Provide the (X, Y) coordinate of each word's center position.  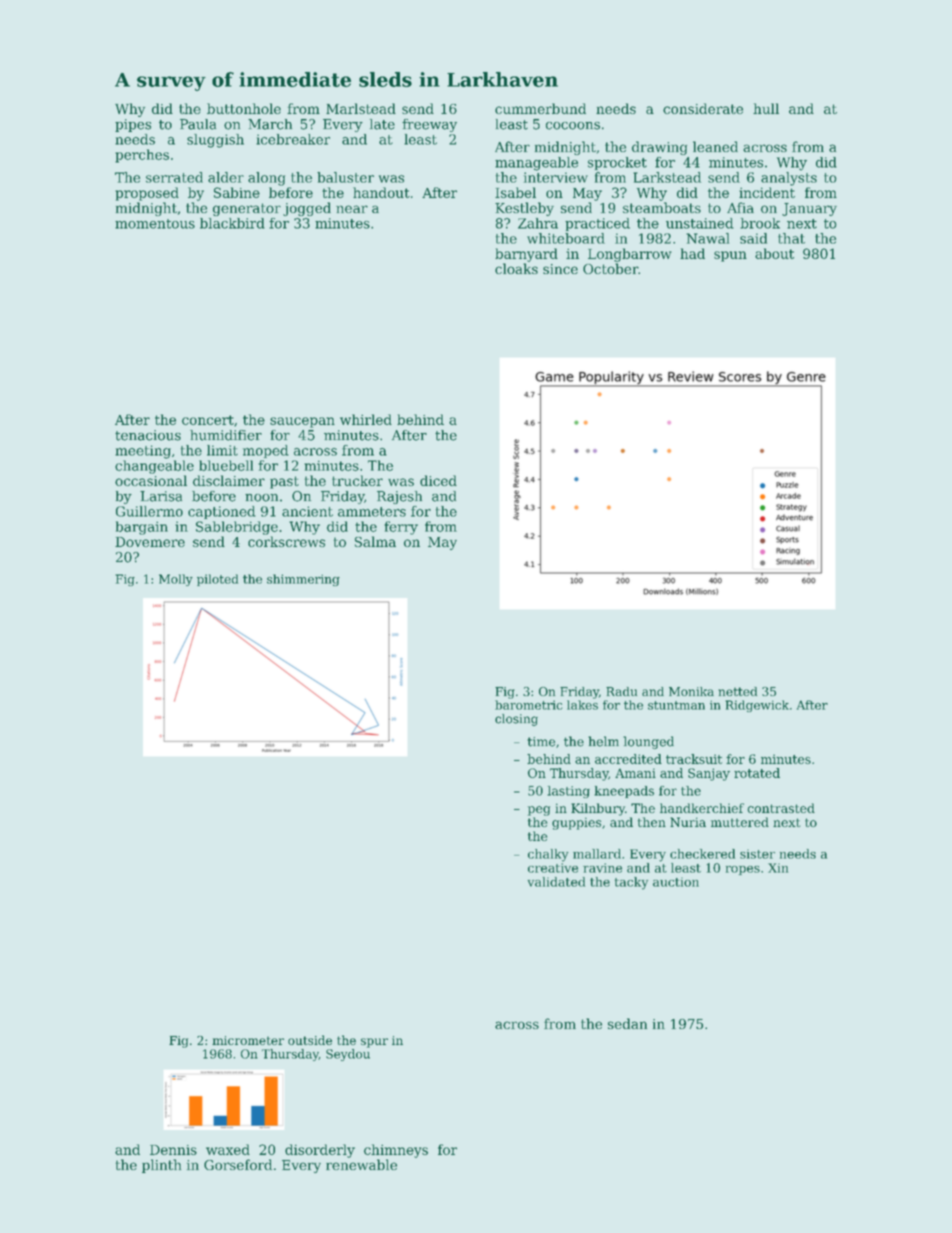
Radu (621, 691)
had (692, 253)
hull (766, 108)
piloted (217, 580)
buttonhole (244, 108)
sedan (627, 1023)
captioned (222, 512)
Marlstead (361, 108)
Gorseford (238, 1164)
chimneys (396, 1151)
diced (438, 480)
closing (516, 720)
